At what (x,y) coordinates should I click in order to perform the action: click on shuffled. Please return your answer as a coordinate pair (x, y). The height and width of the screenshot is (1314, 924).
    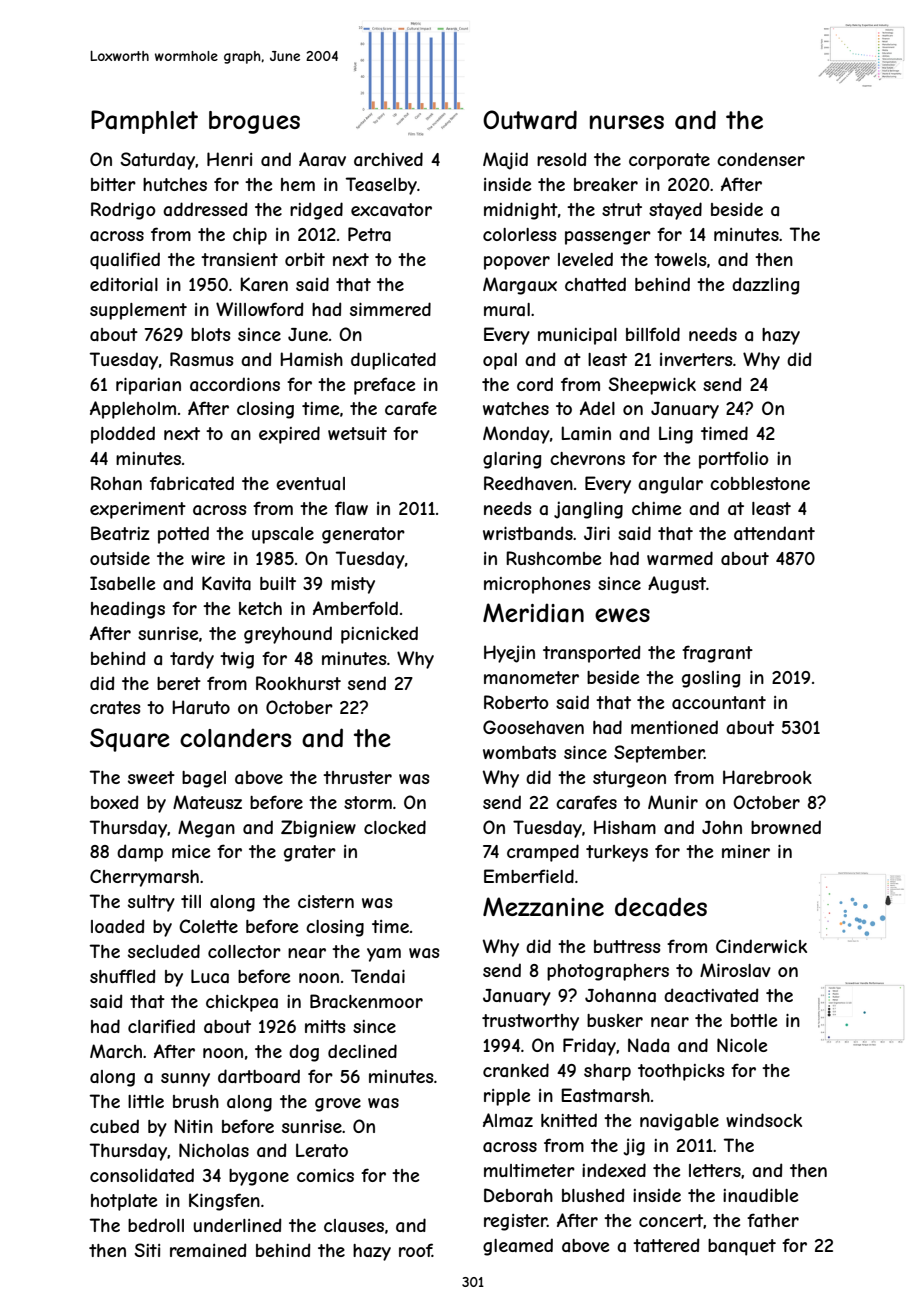
    Looking at the image, I should click on (122, 976).
